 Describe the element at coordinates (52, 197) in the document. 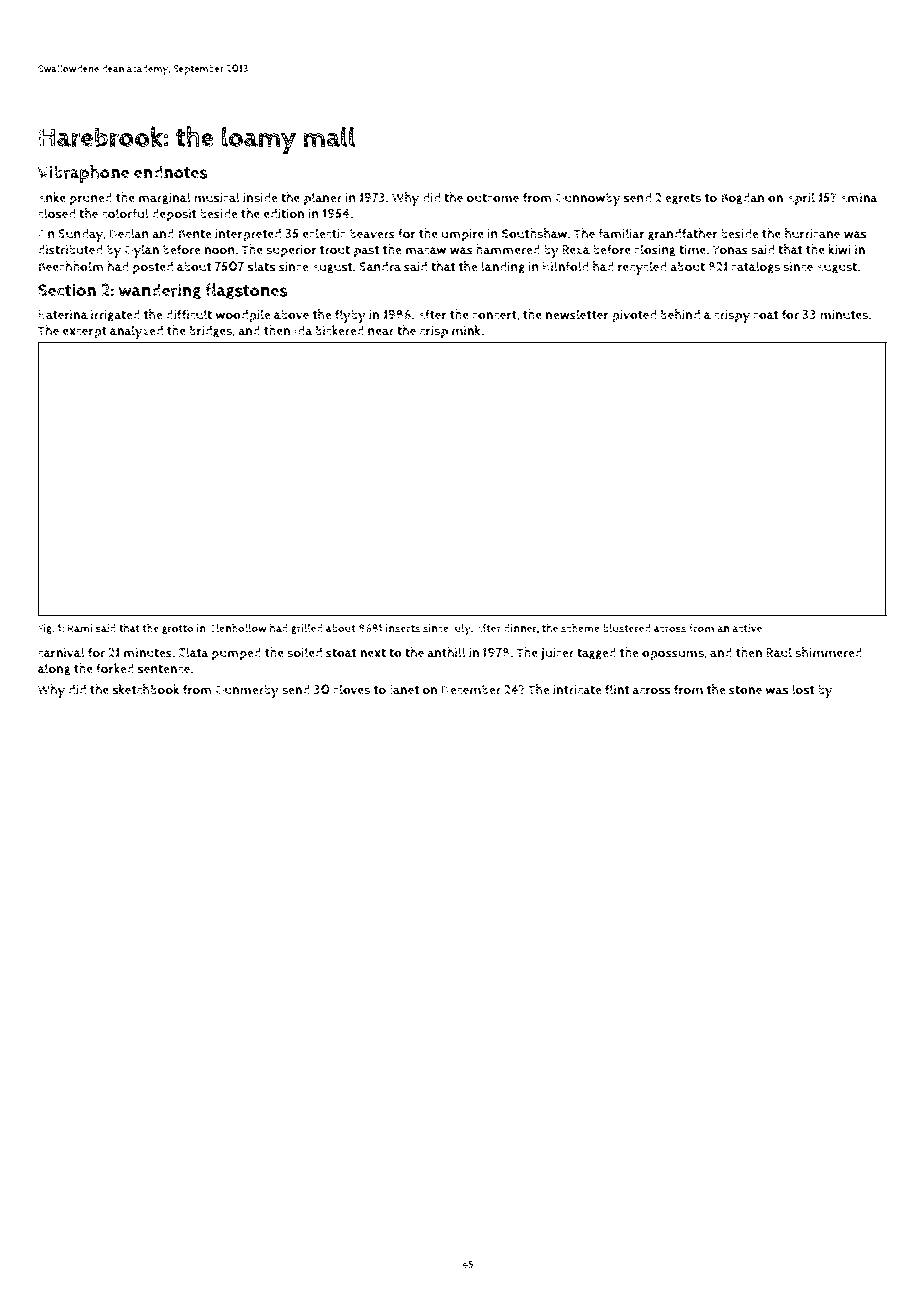

I see `Anke` at that location.
